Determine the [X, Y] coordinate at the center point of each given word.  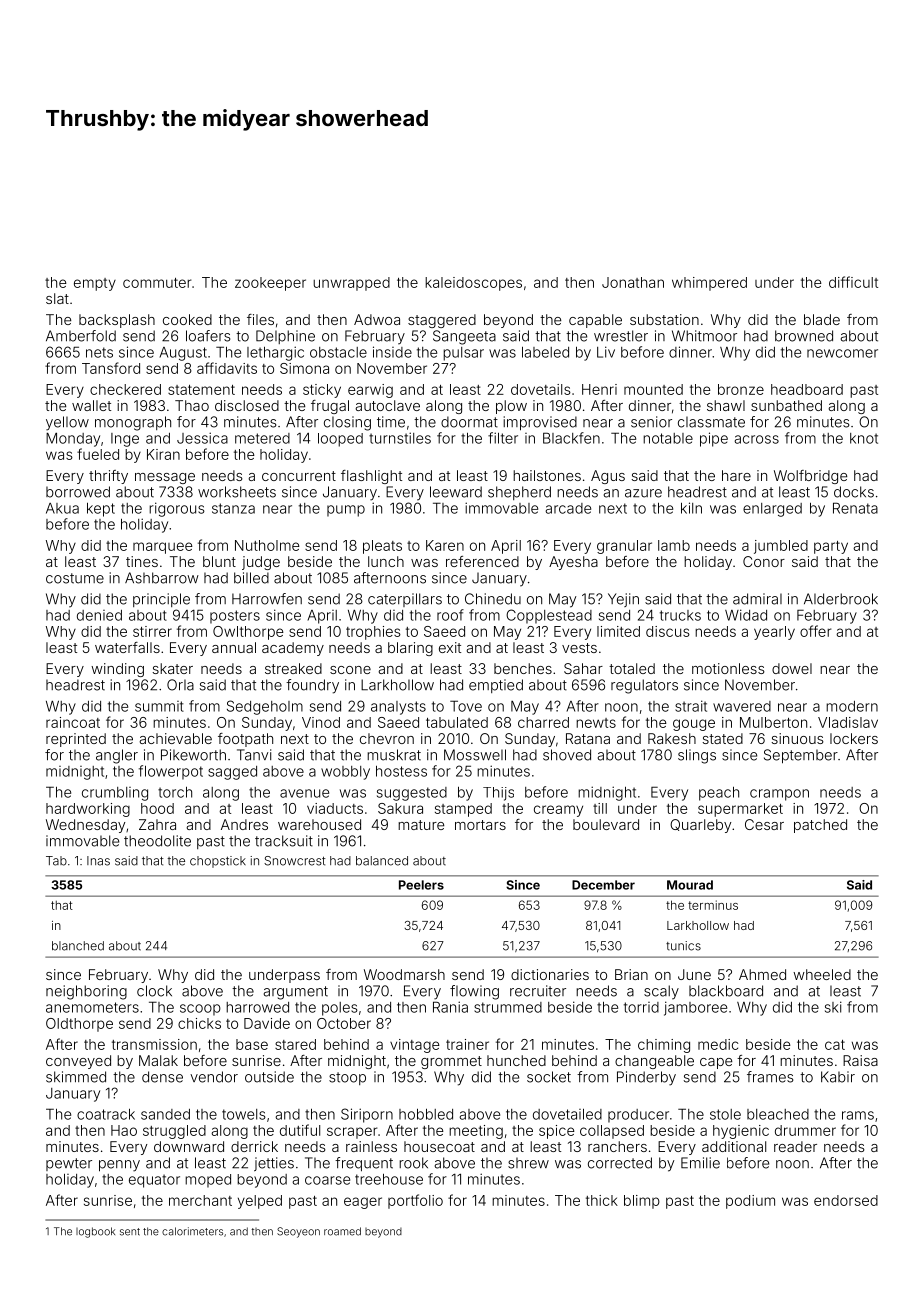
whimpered [709, 284]
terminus [713, 905]
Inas [98, 861]
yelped [260, 1202]
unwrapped [351, 284]
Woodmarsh [404, 974]
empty [95, 284]
